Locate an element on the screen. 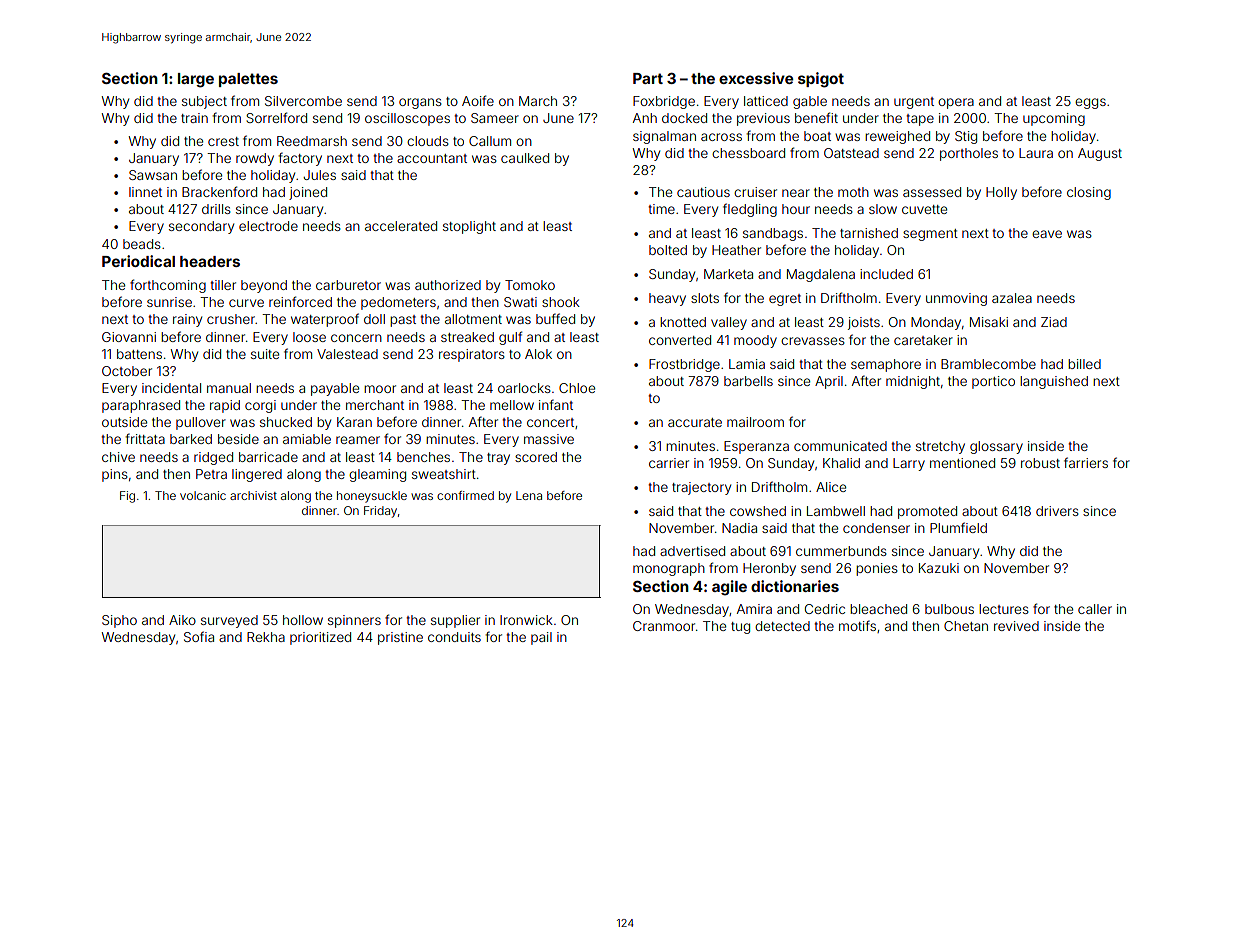  revived is located at coordinates (1016, 626).
